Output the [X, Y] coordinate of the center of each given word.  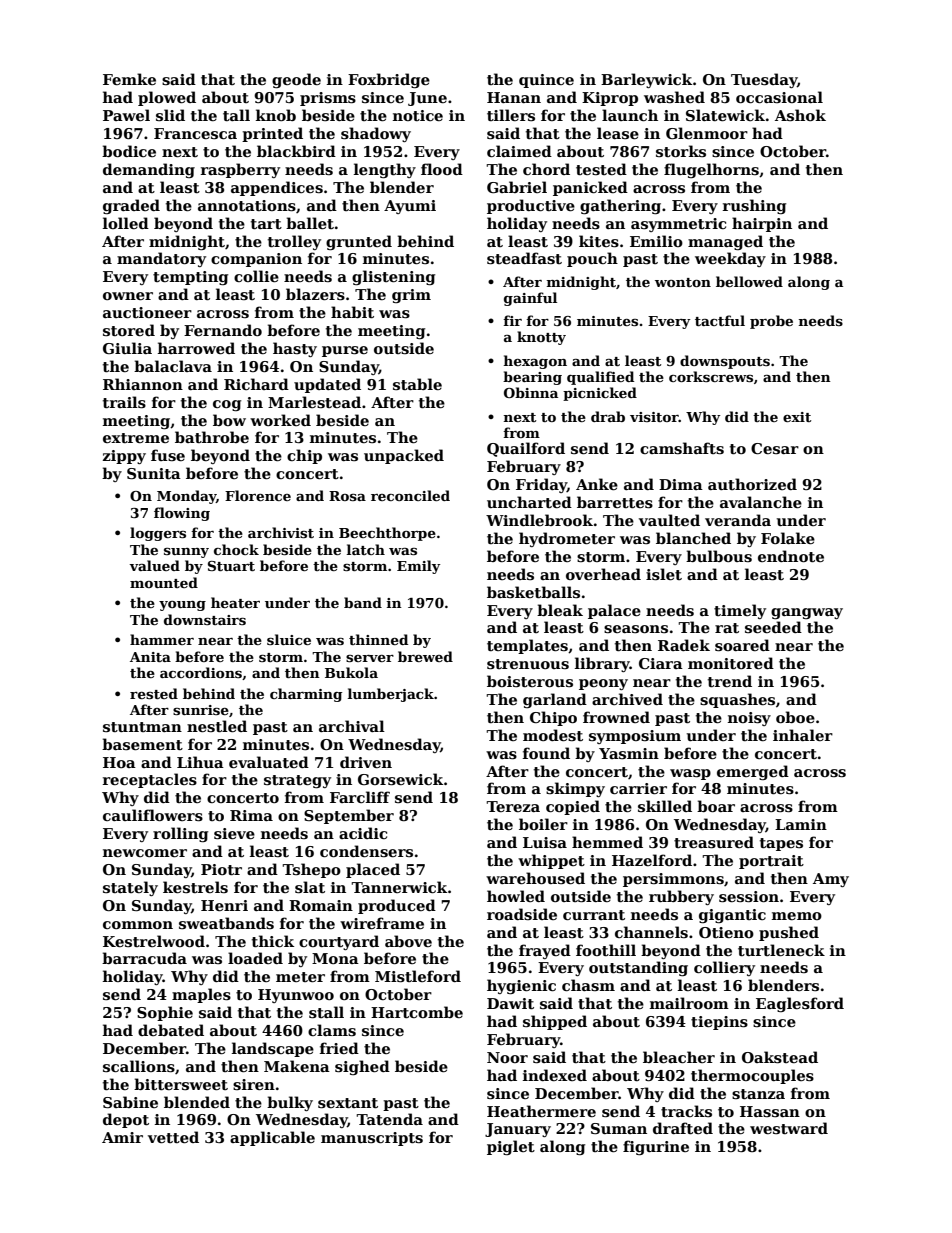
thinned [378, 639]
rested [154, 693]
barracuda [144, 958]
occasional [779, 97]
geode [296, 80]
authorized [752, 484]
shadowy [376, 134]
